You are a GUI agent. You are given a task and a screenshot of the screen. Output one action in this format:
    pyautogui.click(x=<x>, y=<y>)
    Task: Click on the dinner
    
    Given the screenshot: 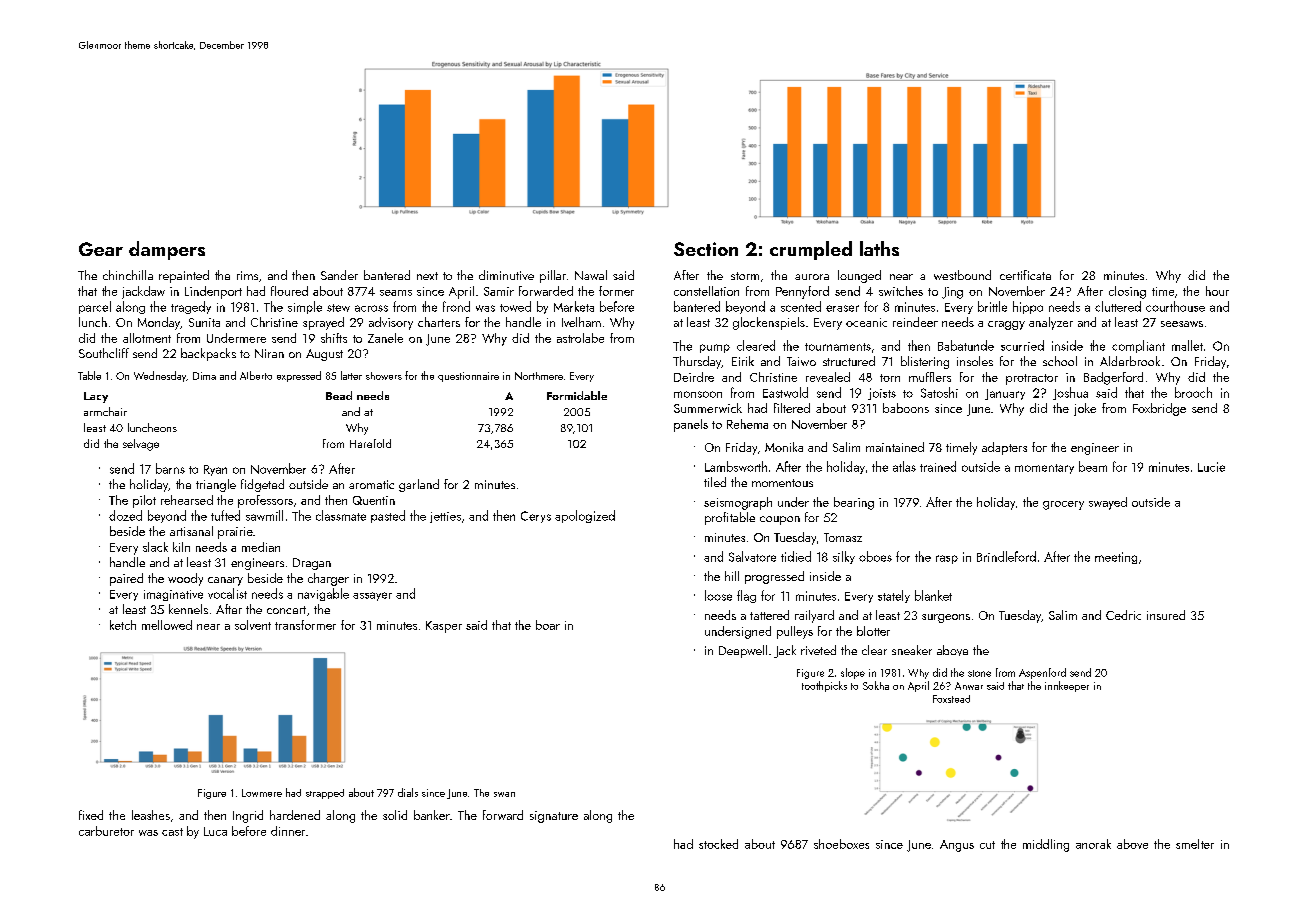 What is the action you would take?
    pyautogui.click(x=288, y=831)
